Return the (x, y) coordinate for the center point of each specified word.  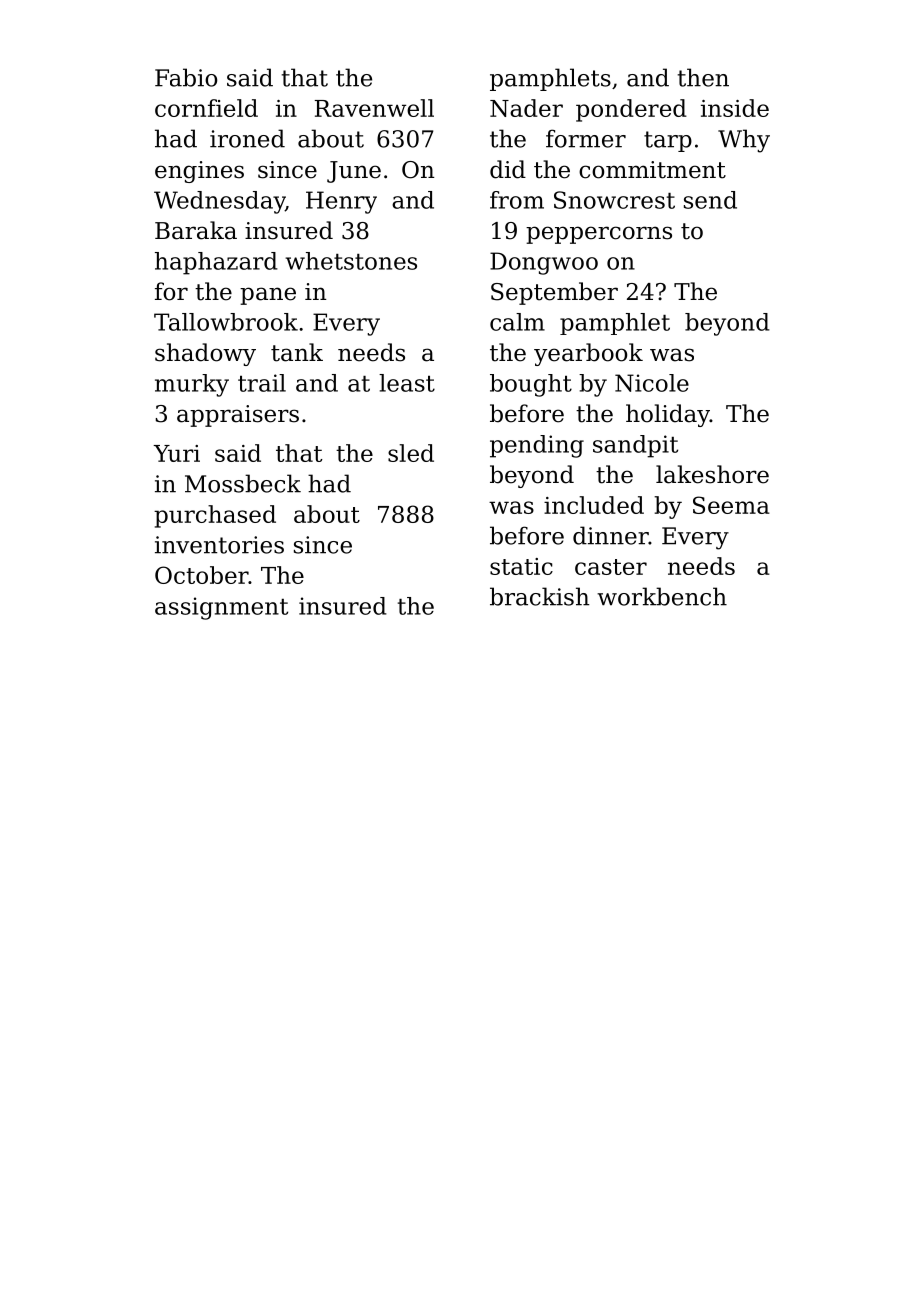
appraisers (238, 416)
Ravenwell (374, 108)
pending (537, 446)
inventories (219, 545)
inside (735, 108)
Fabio (186, 77)
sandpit (635, 446)
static (521, 566)
